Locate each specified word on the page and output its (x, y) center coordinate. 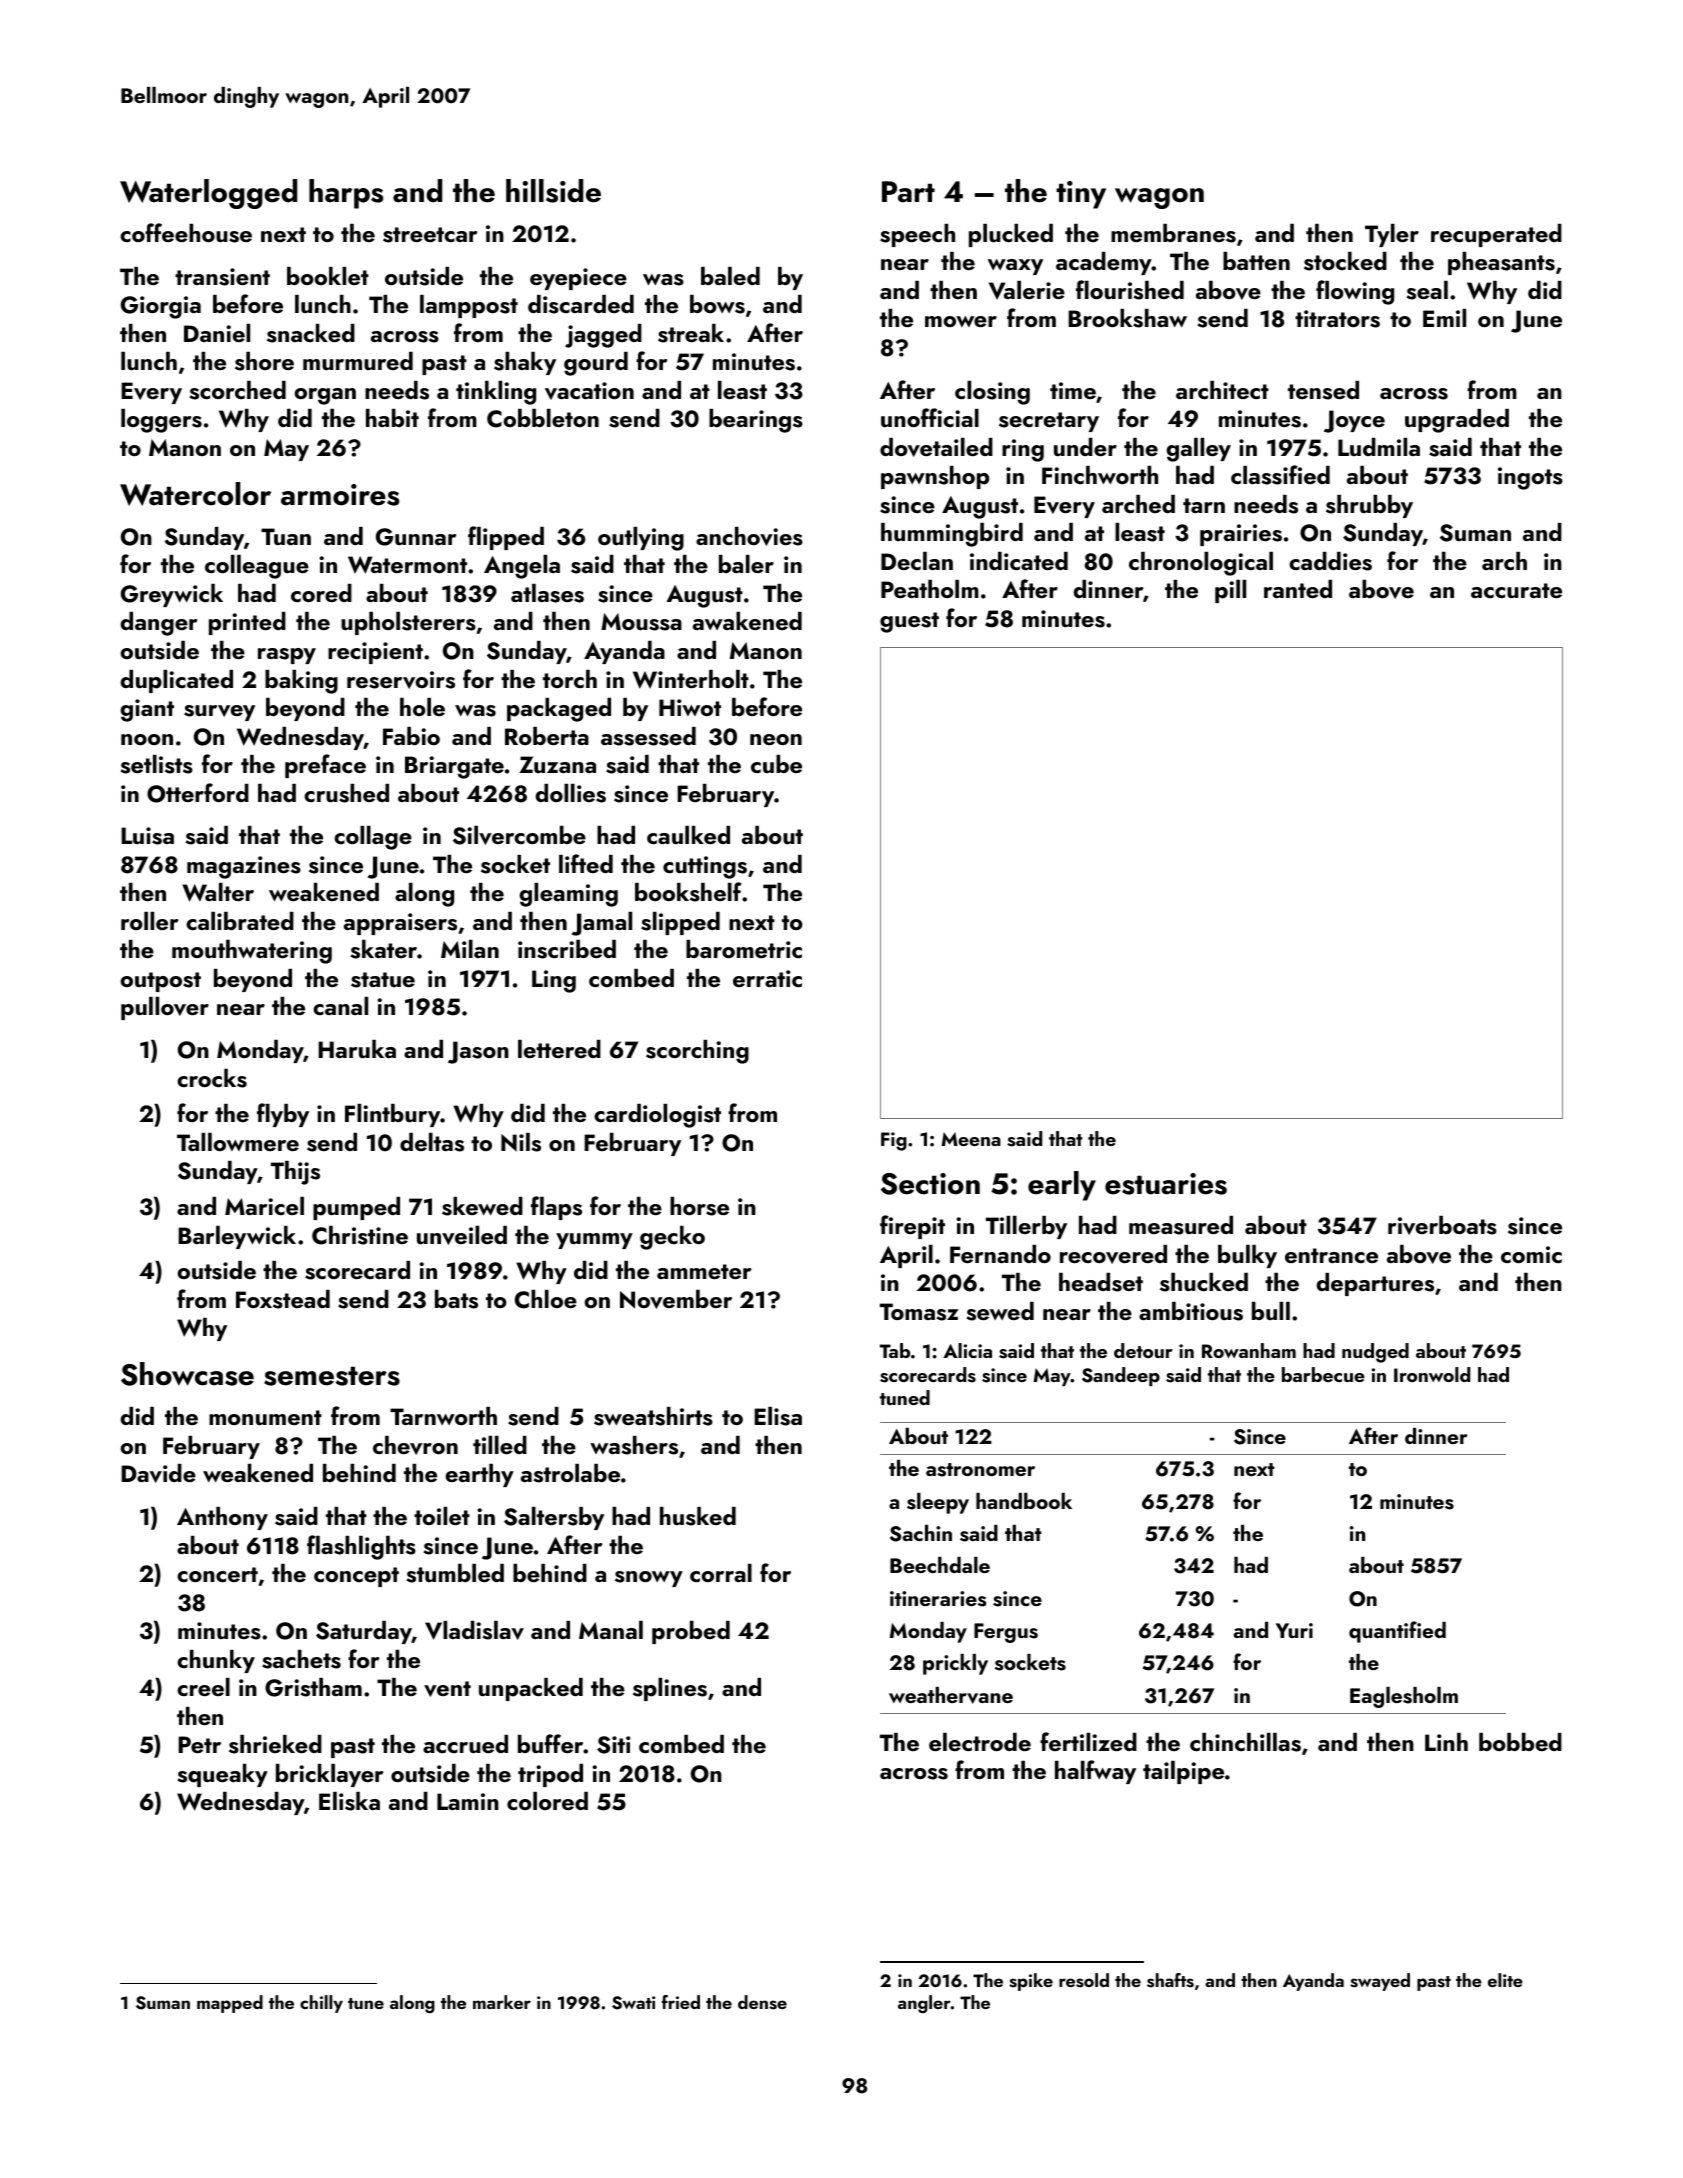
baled (730, 276)
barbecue (1323, 1374)
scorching (697, 1052)
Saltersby (554, 1518)
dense (762, 2002)
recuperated (1496, 235)
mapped (230, 2004)
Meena (971, 1139)
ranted (1298, 589)
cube (776, 764)
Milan (470, 949)
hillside (553, 191)
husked (698, 1516)
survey (219, 713)
